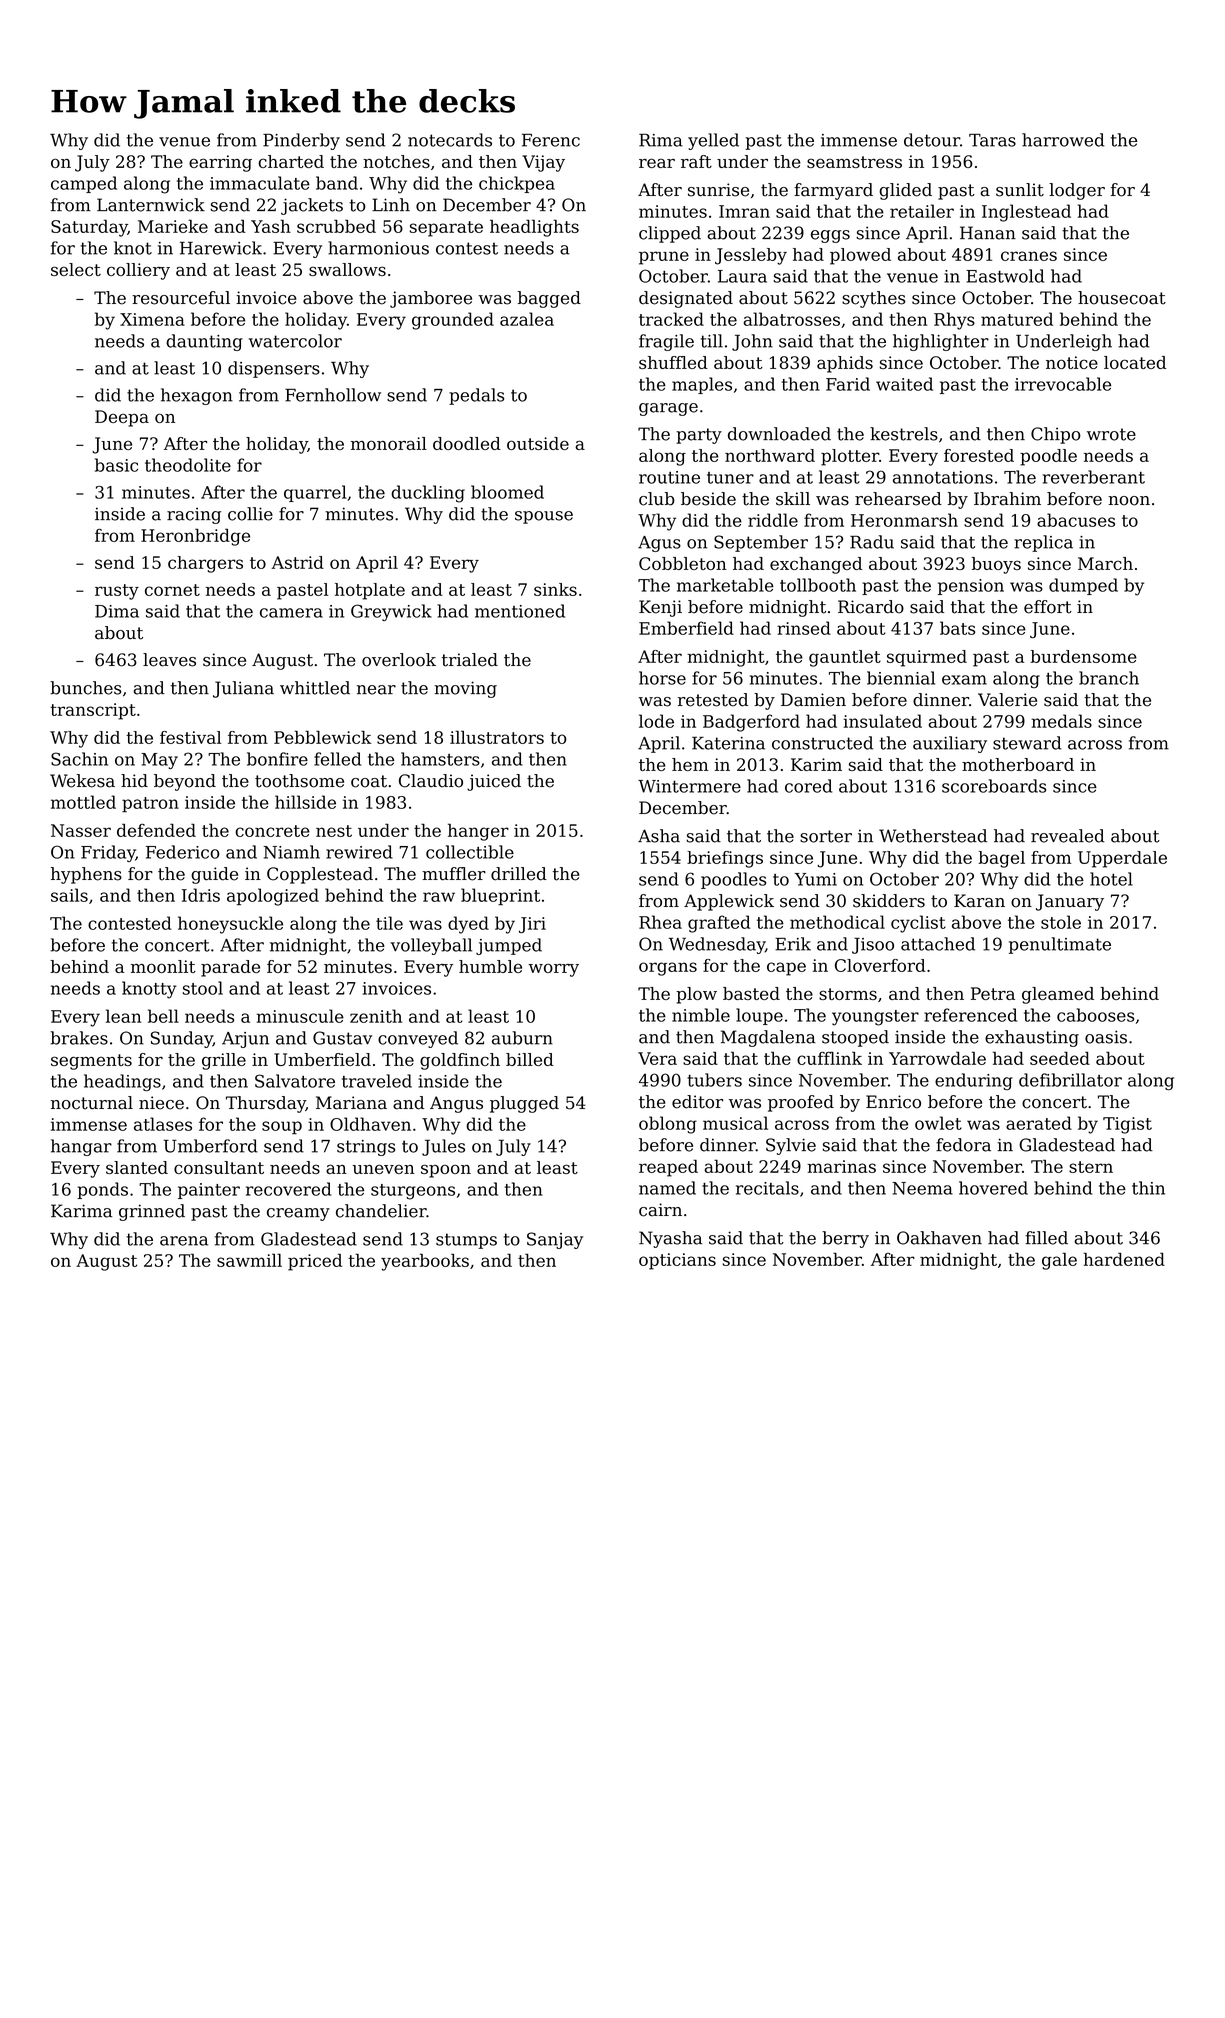 This screenshot has width=1225, height=2018. What do you see at coordinates (524, 1104) in the screenshot?
I see `plugged` at bounding box center [524, 1104].
